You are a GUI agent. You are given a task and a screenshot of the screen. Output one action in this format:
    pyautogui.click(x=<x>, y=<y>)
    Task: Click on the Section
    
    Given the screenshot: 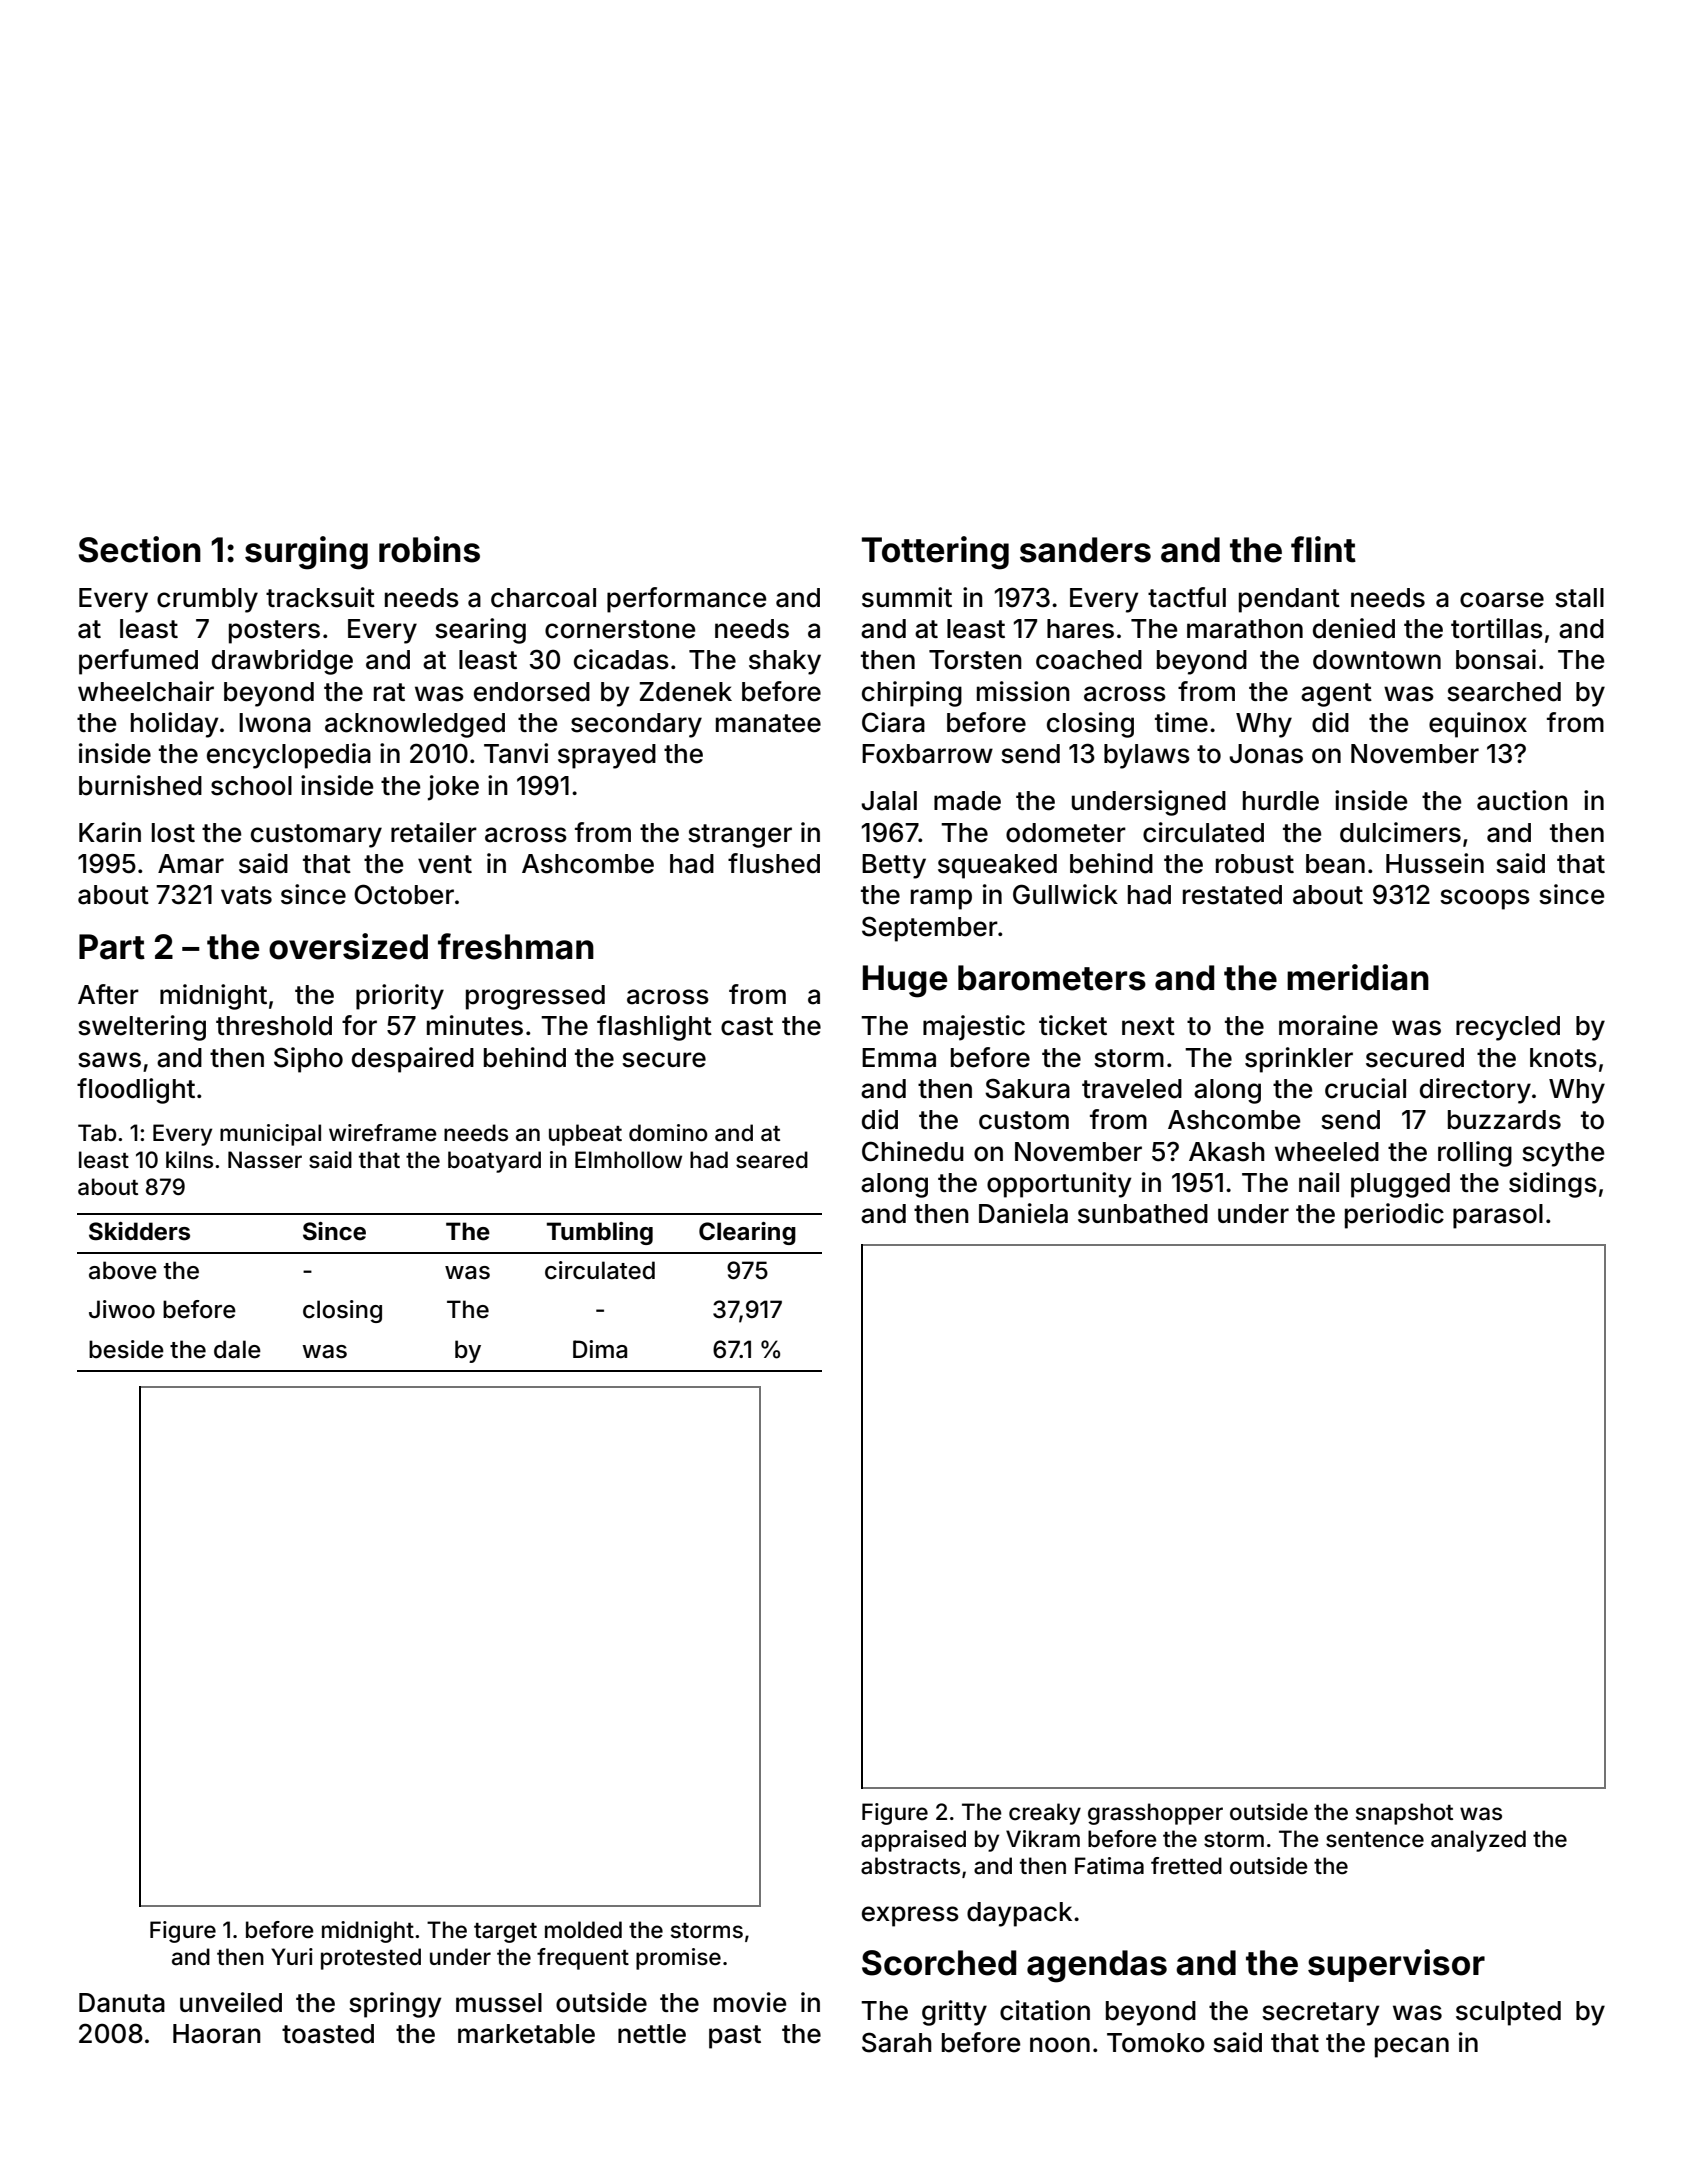 What is the action you would take?
    pyautogui.click(x=139, y=549)
